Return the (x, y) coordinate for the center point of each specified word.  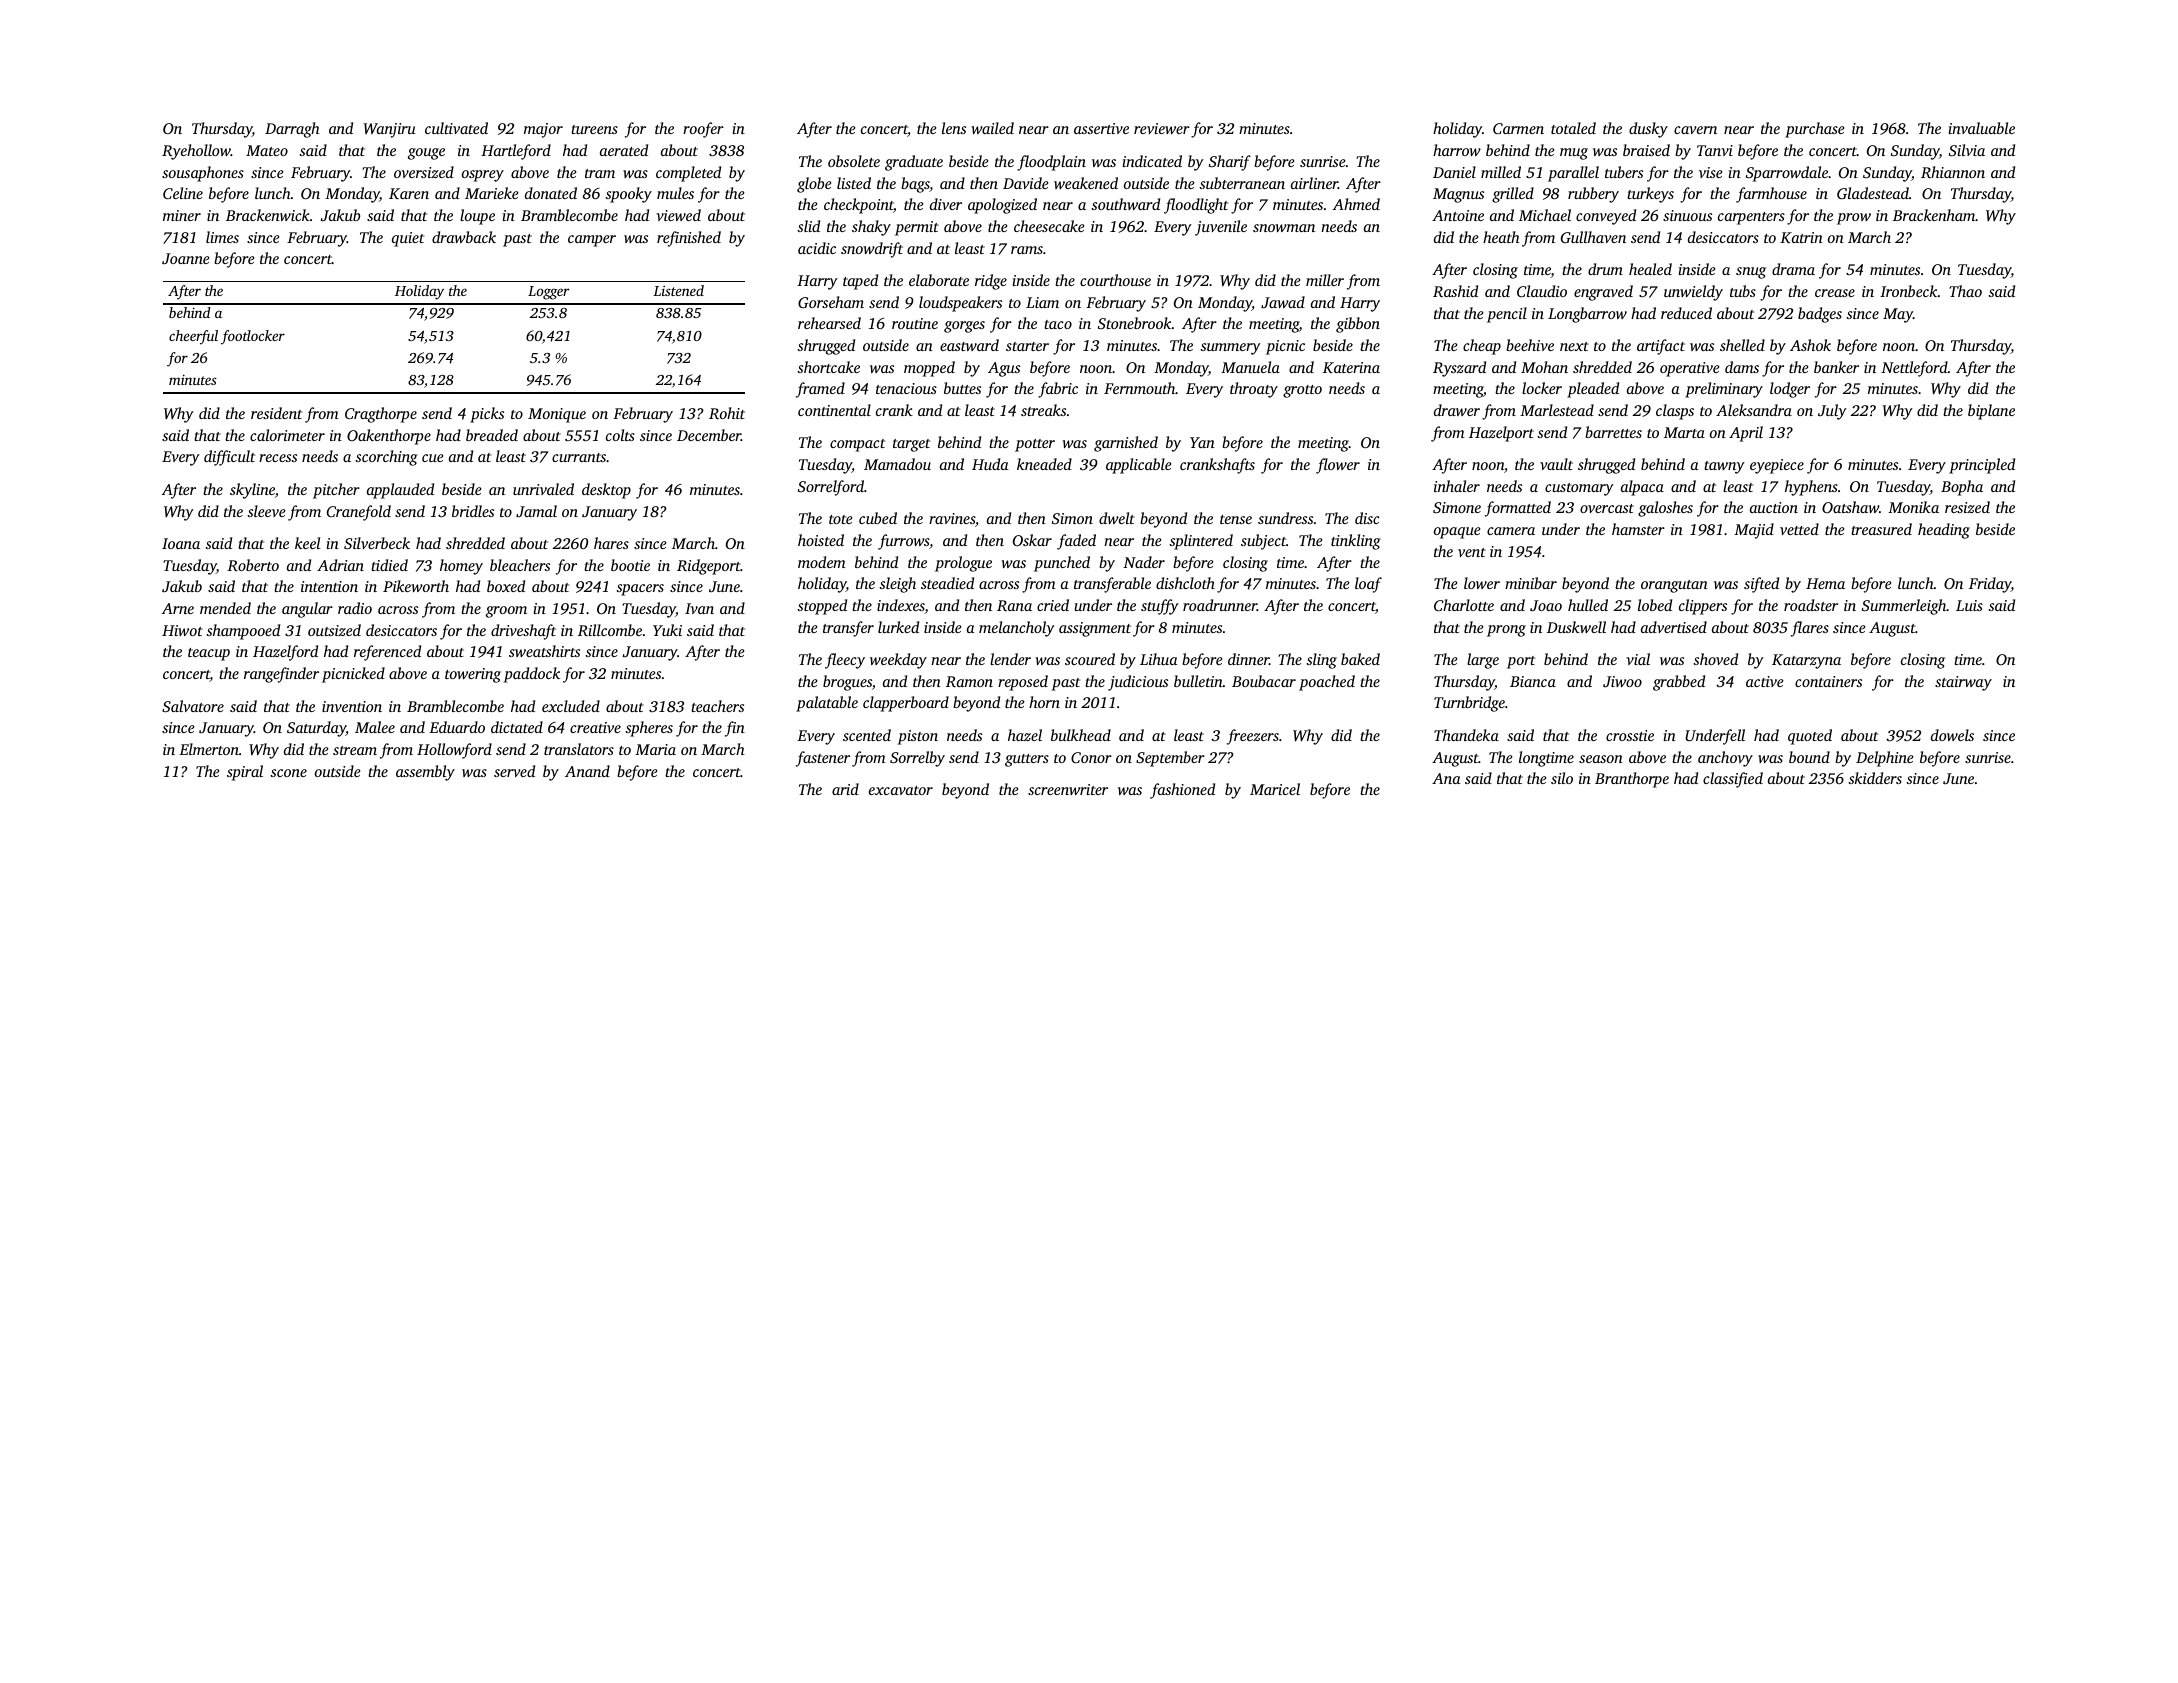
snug (1751, 273)
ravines (952, 518)
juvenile (1221, 228)
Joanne (185, 258)
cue (432, 458)
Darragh (292, 130)
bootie (630, 565)
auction (1774, 507)
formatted (1518, 509)
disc (1367, 518)
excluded (571, 706)
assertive (1101, 128)
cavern (1695, 130)
